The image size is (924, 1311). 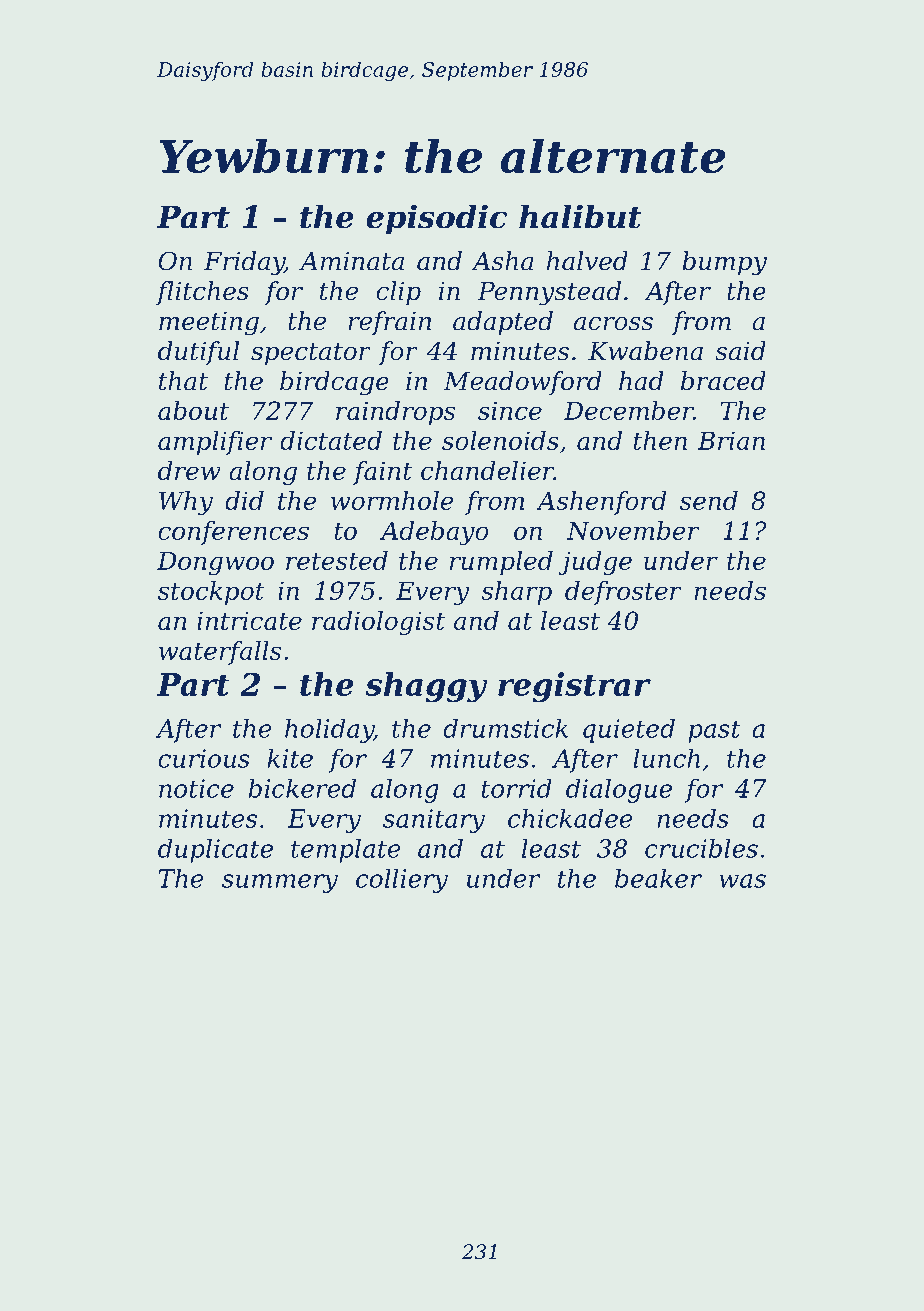 What do you see at coordinates (202, 293) in the screenshot?
I see `flitches` at bounding box center [202, 293].
